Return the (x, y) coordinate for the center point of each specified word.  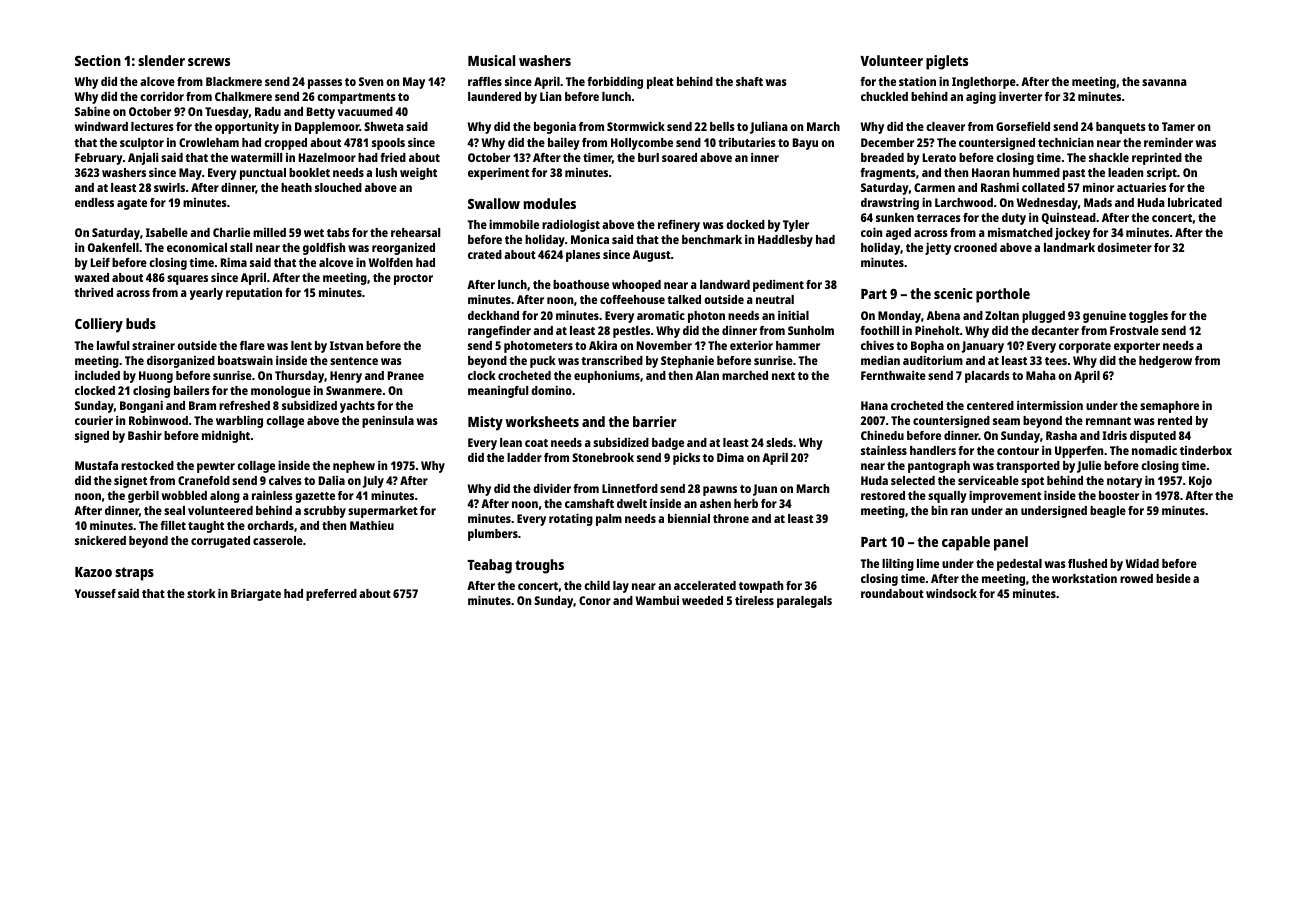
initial (793, 315)
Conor (595, 600)
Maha (1041, 375)
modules (550, 203)
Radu (268, 111)
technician (1066, 142)
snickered (100, 540)
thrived (93, 292)
